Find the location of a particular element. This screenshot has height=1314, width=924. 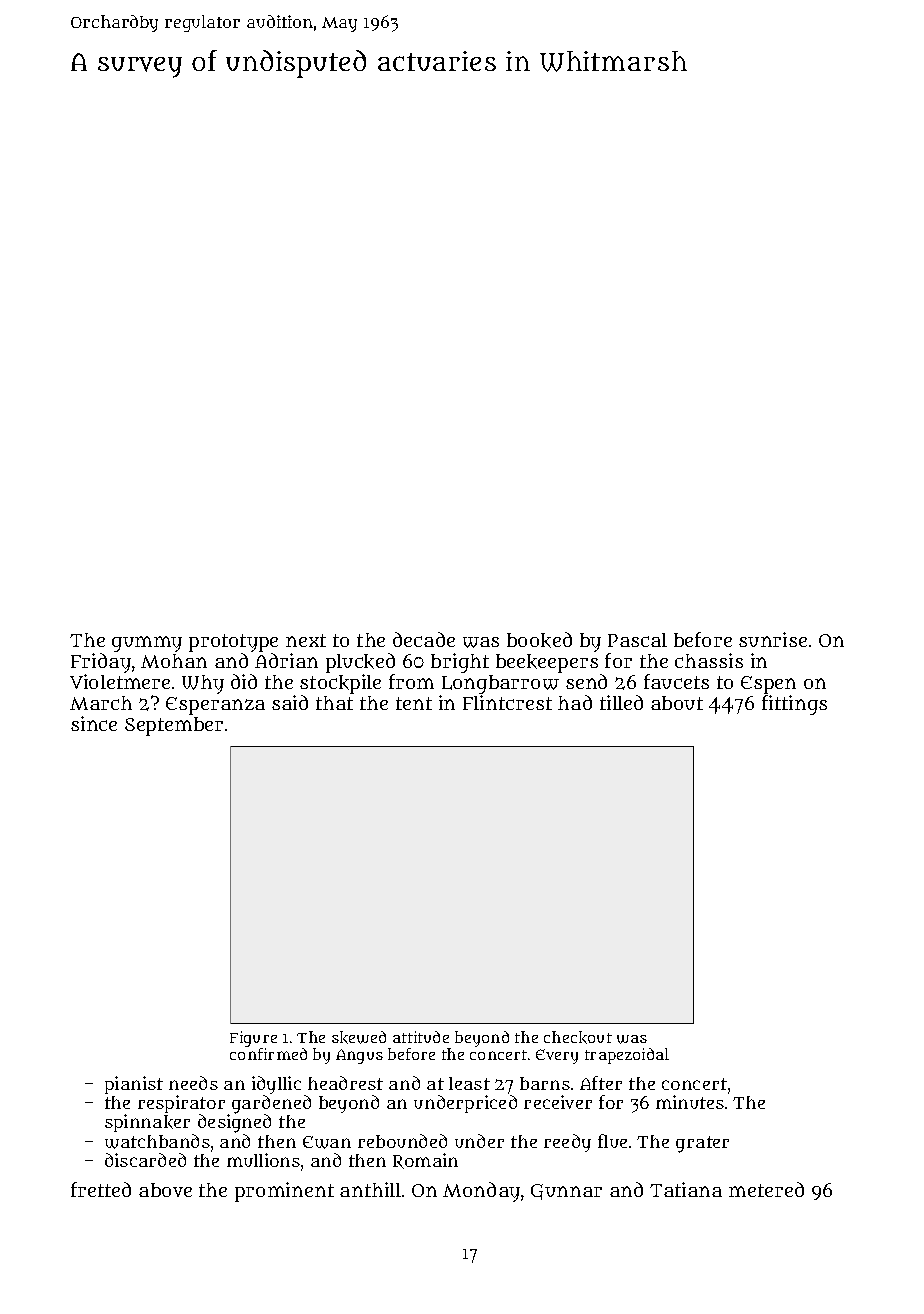

Figure is located at coordinates (253, 1039).
